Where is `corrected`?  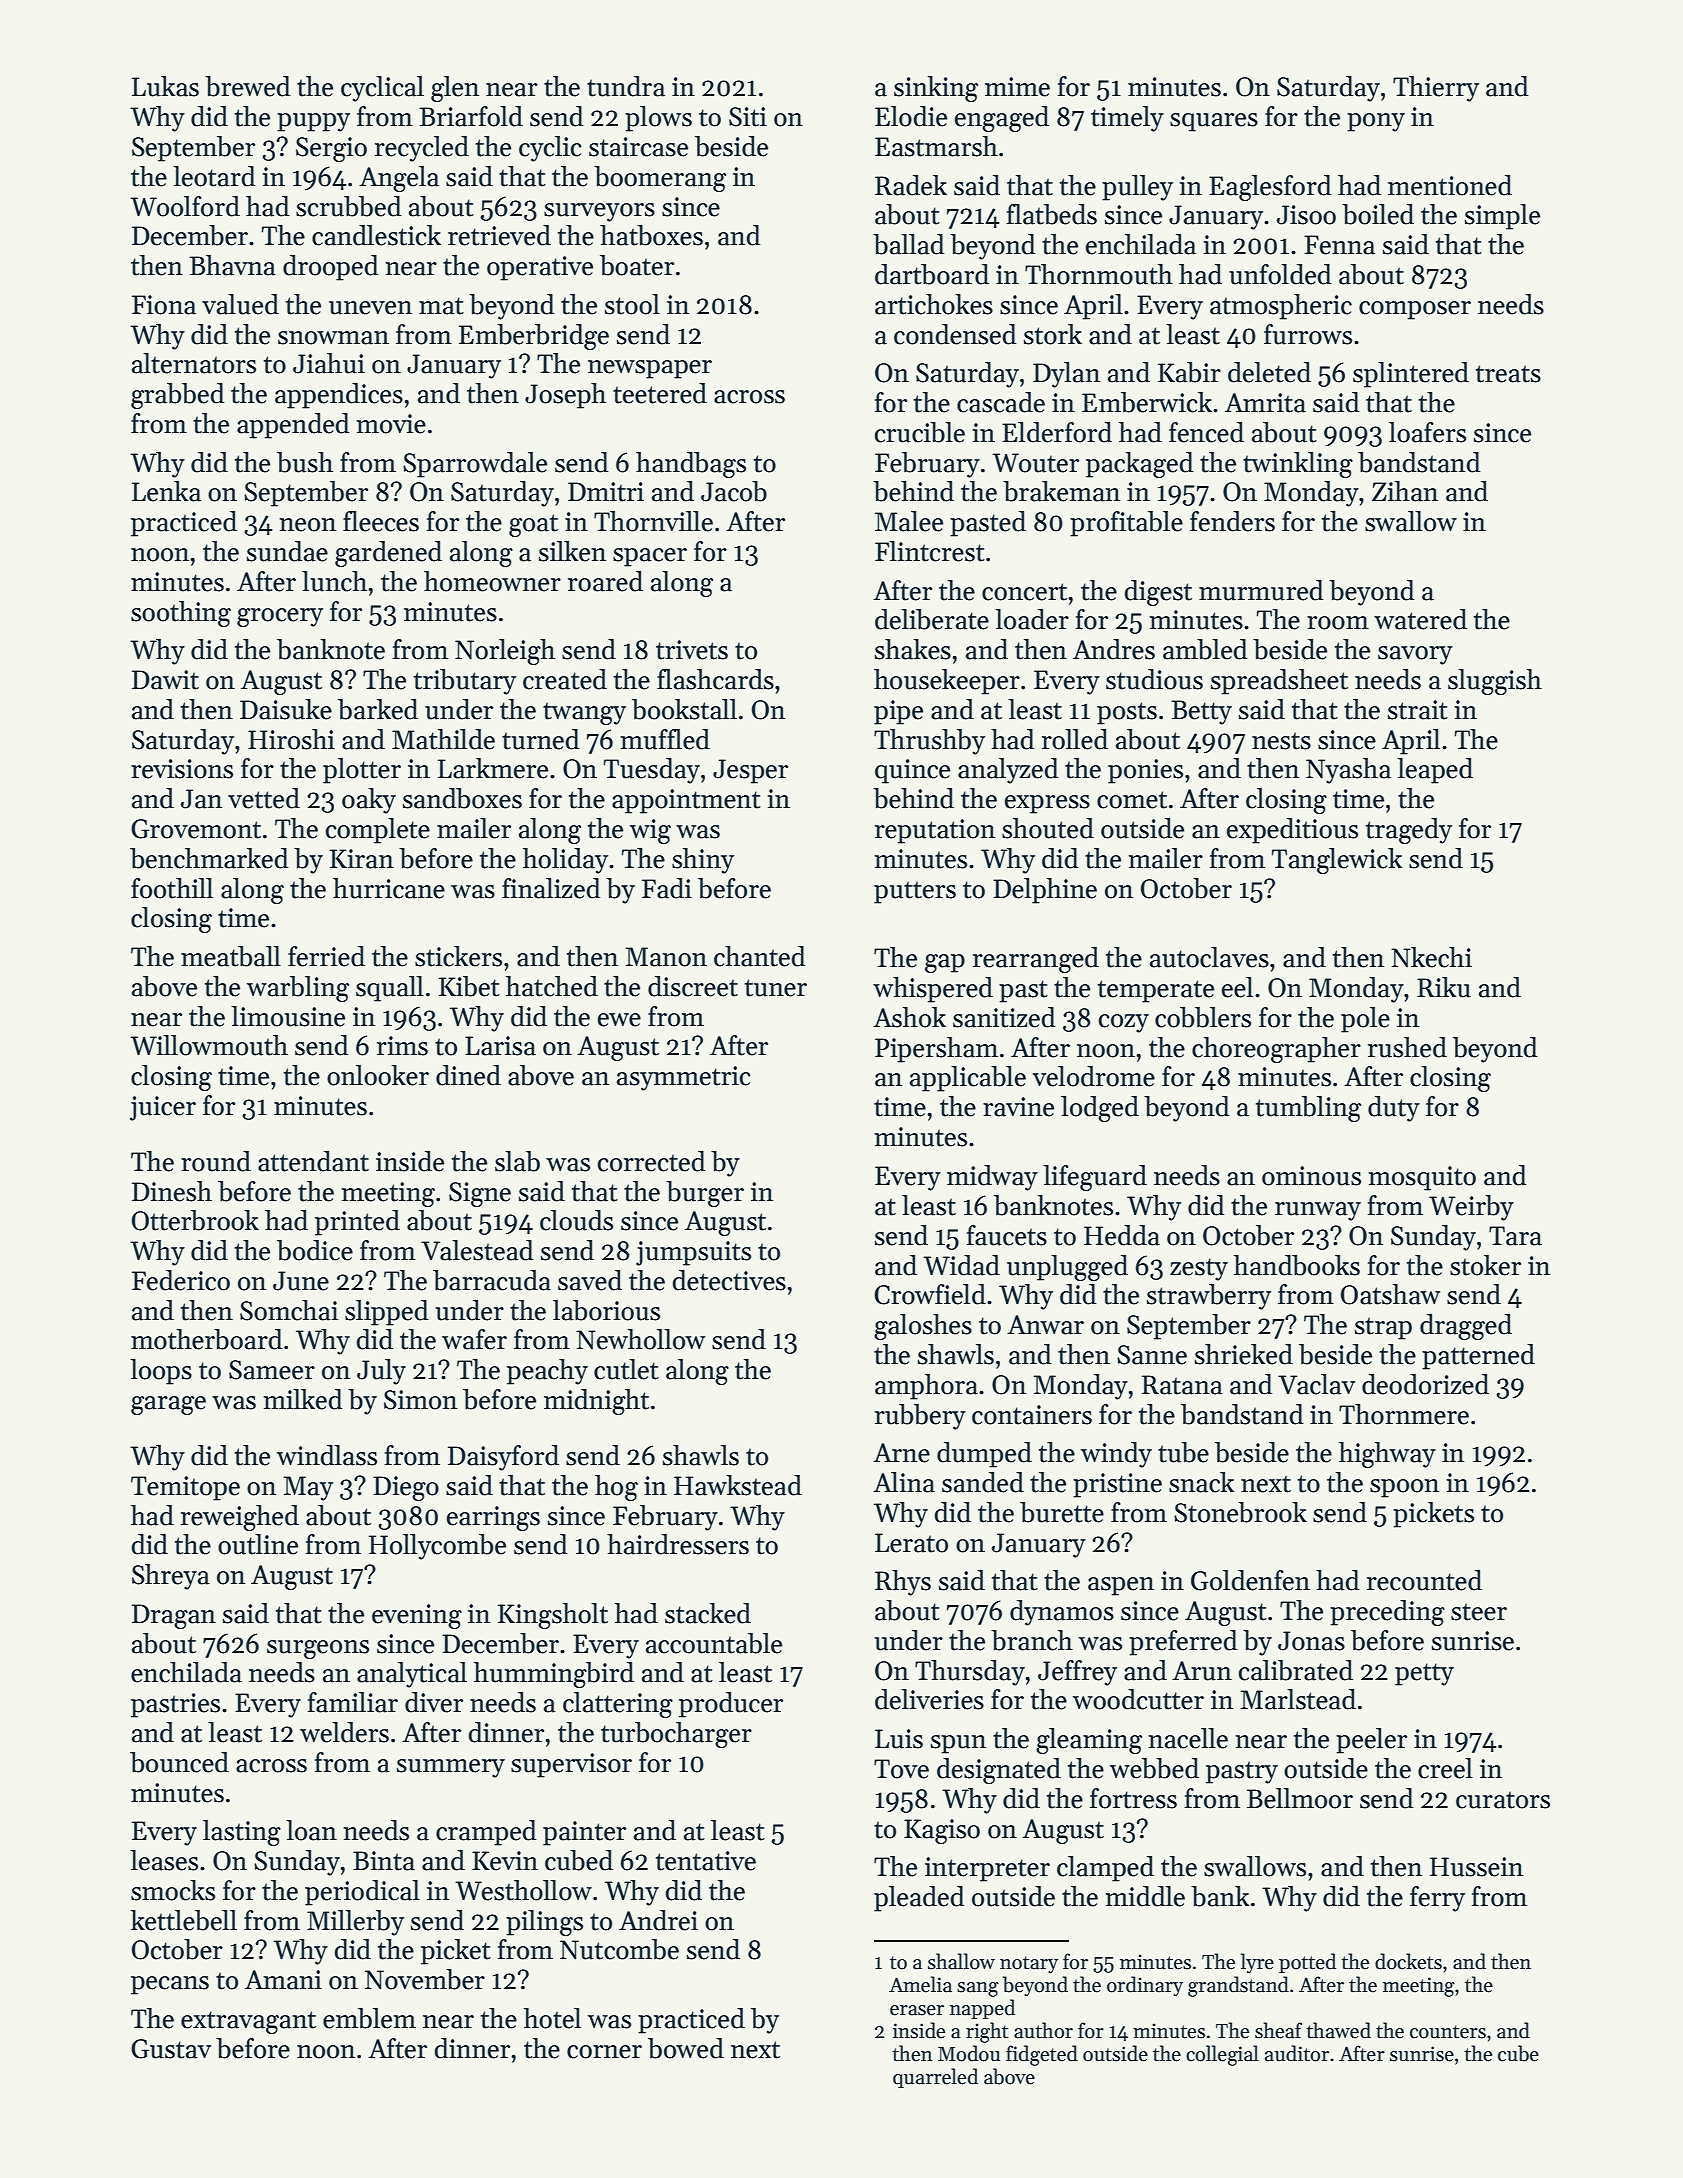 corrected is located at coordinates (652, 1161).
